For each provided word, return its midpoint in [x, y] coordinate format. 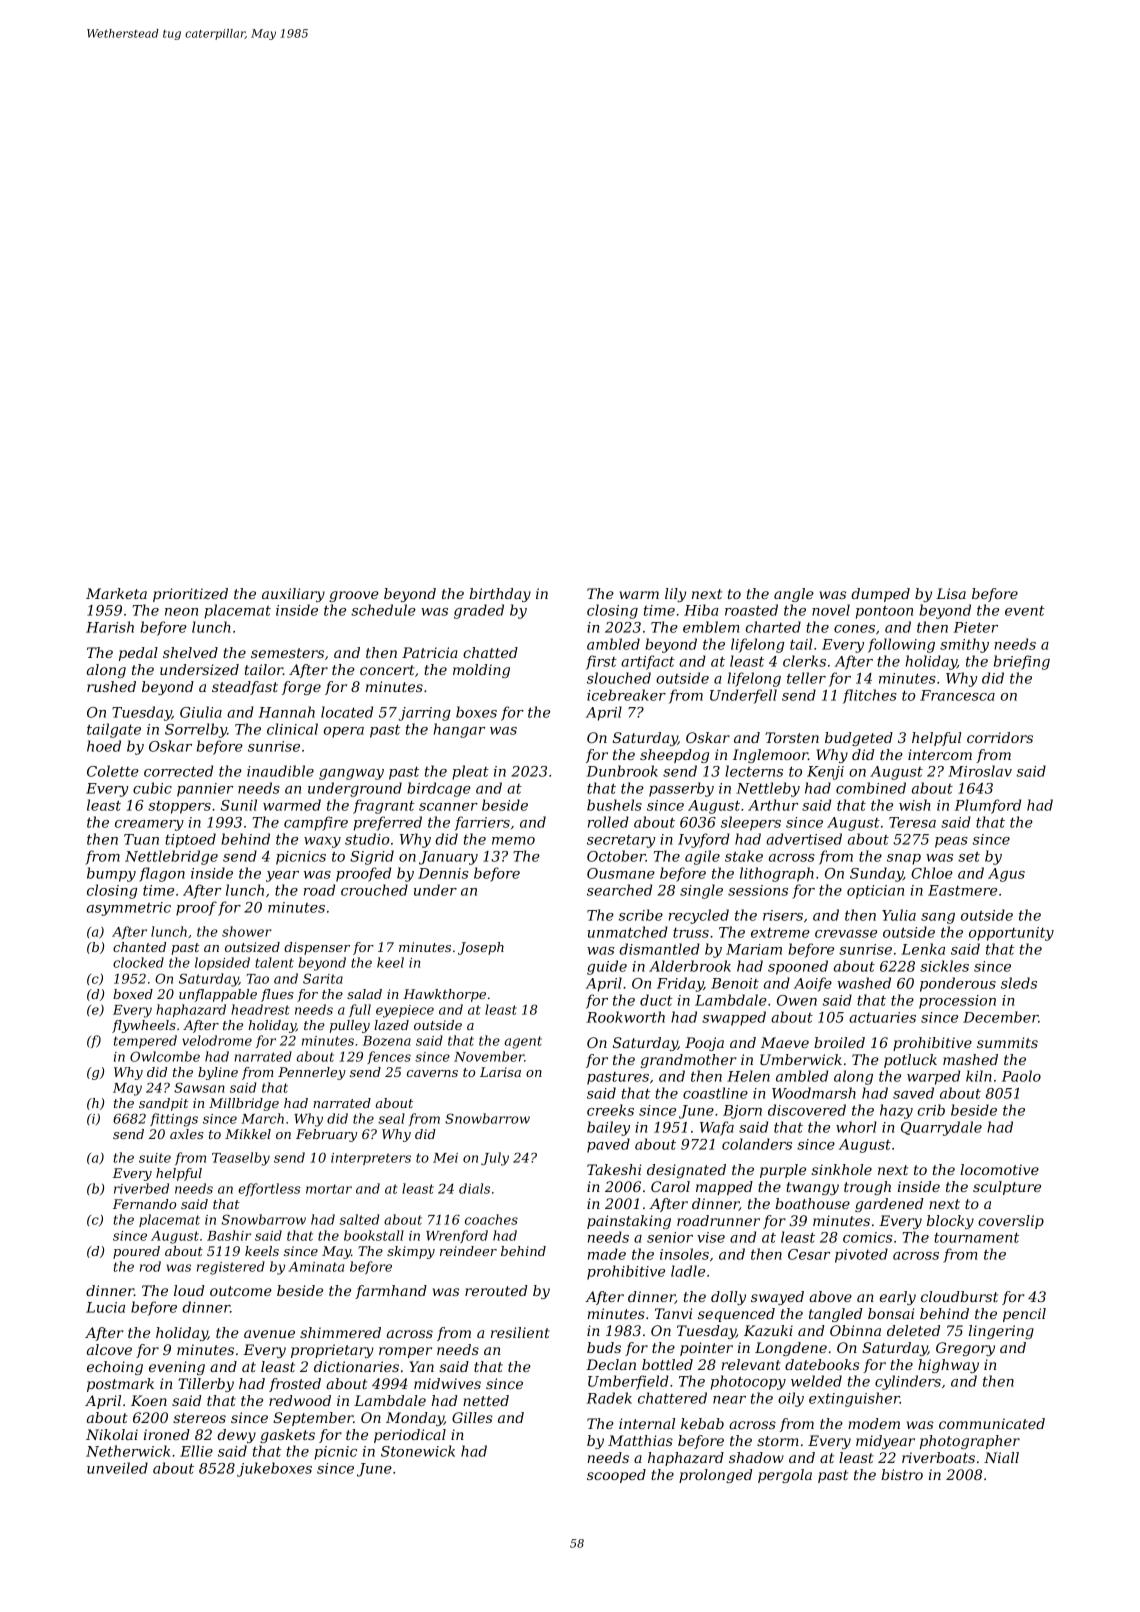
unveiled [117, 1468]
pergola [785, 1476]
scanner [448, 807]
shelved [190, 652]
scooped [616, 1476]
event [1025, 611]
